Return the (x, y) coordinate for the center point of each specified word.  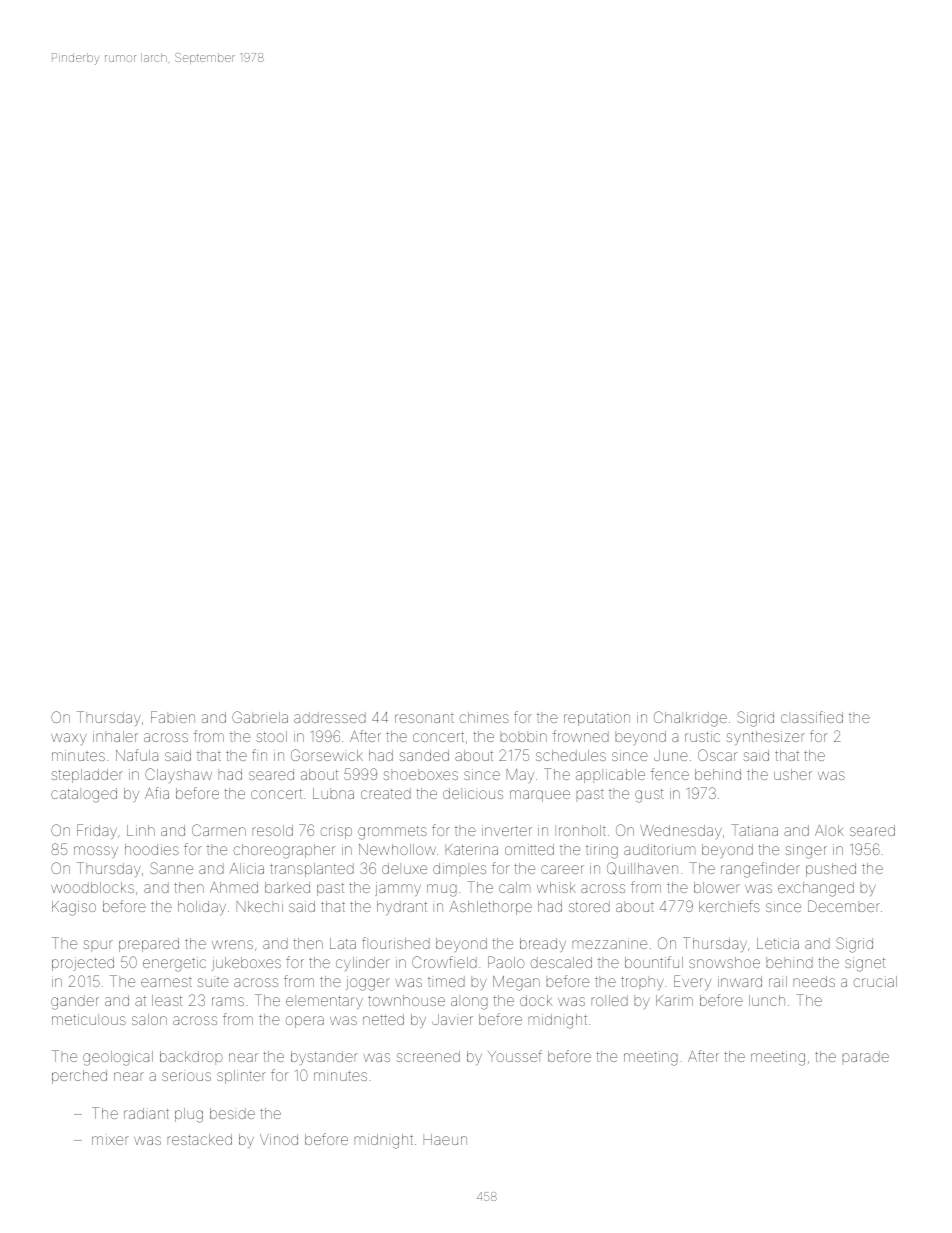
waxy (69, 739)
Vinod (279, 1139)
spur (98, 946)
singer (806, 851)
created (386, 793)
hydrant (402, 908)
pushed (831, 870)
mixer (110, 1139)
